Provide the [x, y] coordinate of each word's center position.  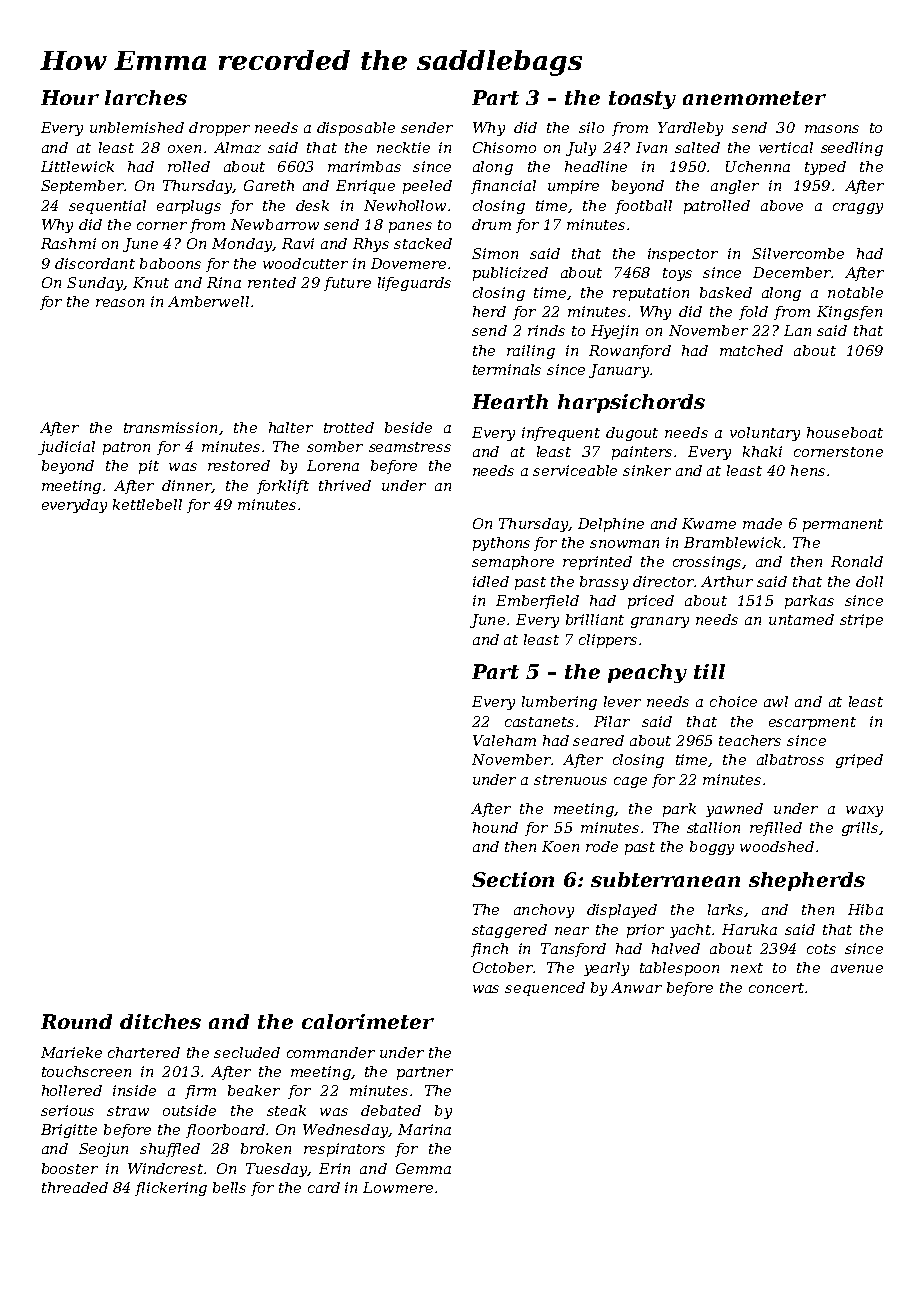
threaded [75, 1187]
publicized [510, 274]
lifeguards [414, 284]
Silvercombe [798, 253]
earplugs [189, 207]
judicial [66, 448]
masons [832, 129]
